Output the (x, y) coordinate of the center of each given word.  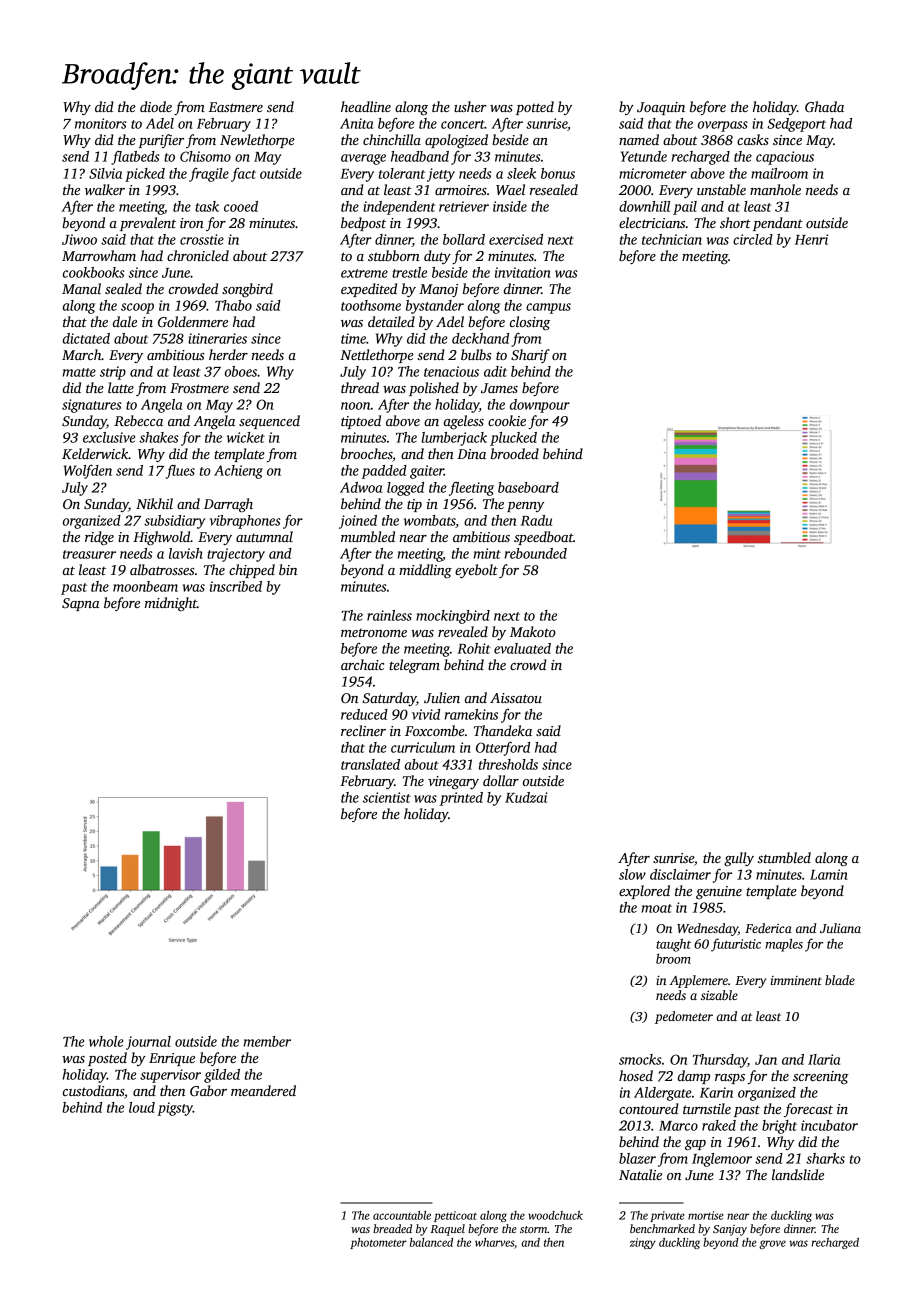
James (499, 388)
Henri (811, 239)
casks (753, 139)
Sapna (81, 604)
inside (510, 206)
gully (739, 859)
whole (106, 1041)
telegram (414, 666)
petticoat (455, 1216)
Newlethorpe (257, 141)
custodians (93, 1090)
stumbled (784, 857)
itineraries (217, 338)
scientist (387, 797)
